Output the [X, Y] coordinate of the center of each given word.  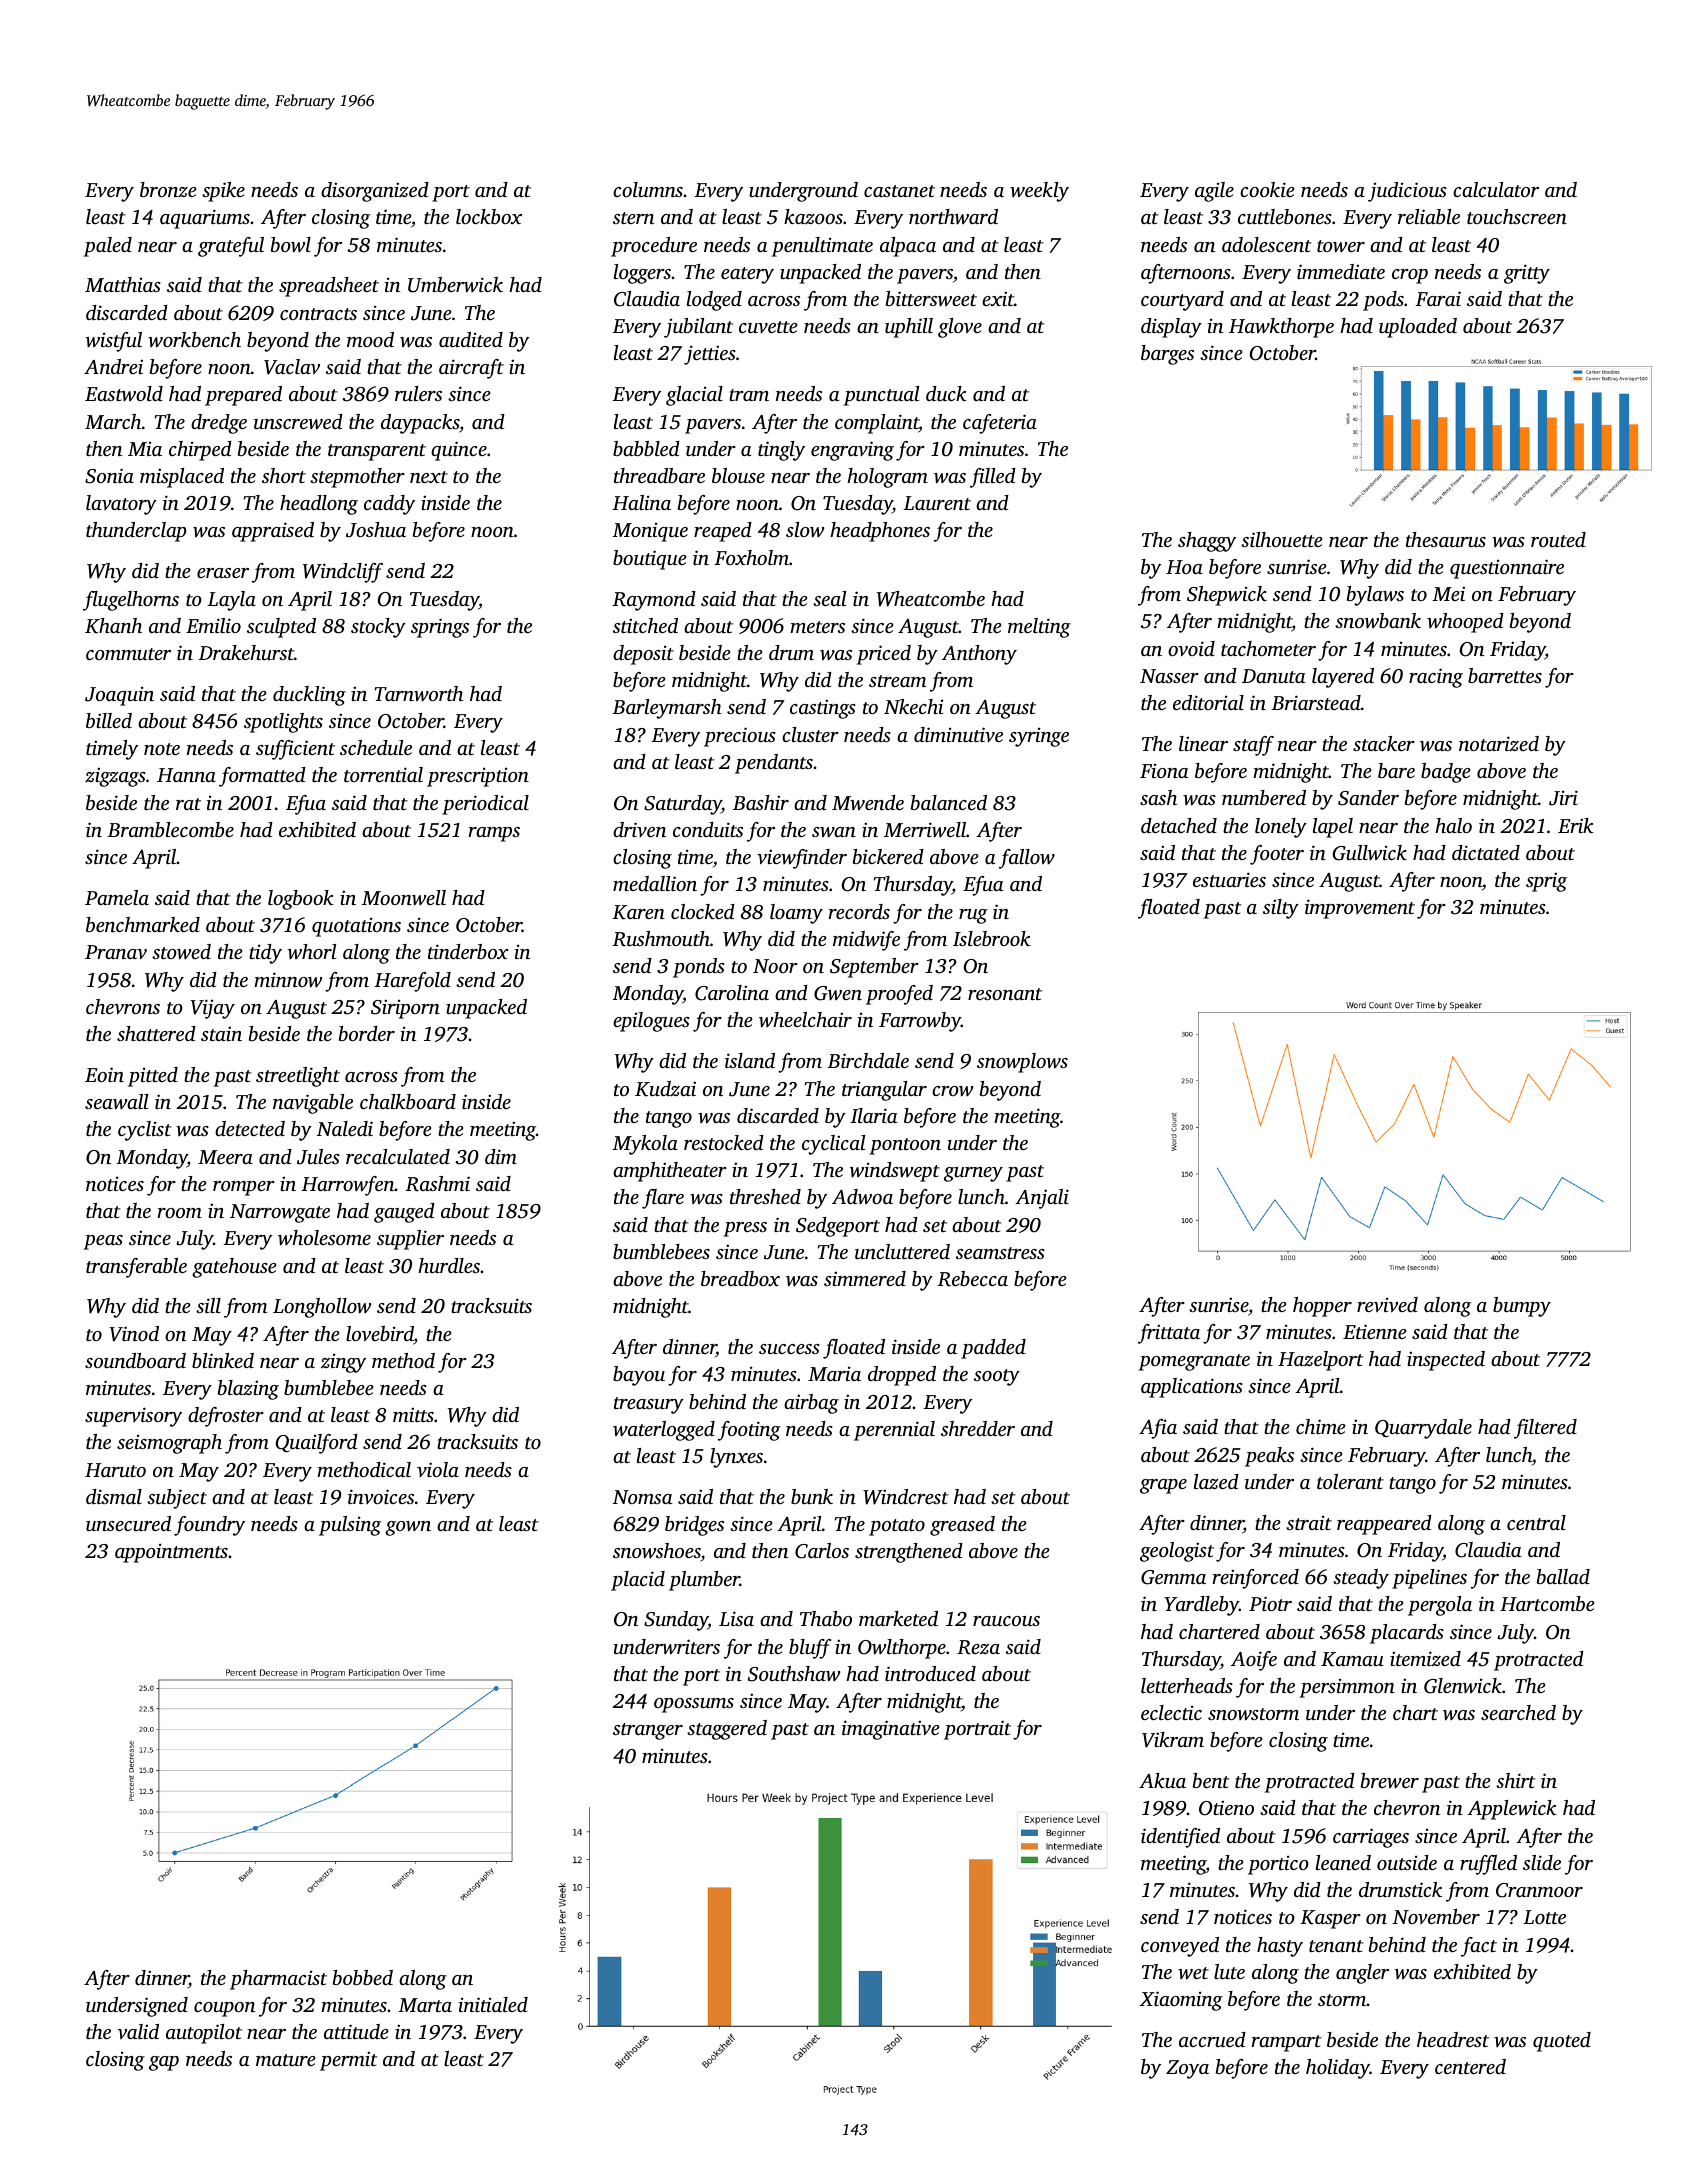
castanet [899, 191]
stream [897, 681]
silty [1281, 909]
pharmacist [278, 1980]
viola [438, 1469]
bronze [168, 190]
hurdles [449, 1265]
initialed [493, 2004]
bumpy [1522, 1307]
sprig [1546, 882]
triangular [884, 1091]
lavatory [121, 505]
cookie [1267, 189]
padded [993, 1349]
